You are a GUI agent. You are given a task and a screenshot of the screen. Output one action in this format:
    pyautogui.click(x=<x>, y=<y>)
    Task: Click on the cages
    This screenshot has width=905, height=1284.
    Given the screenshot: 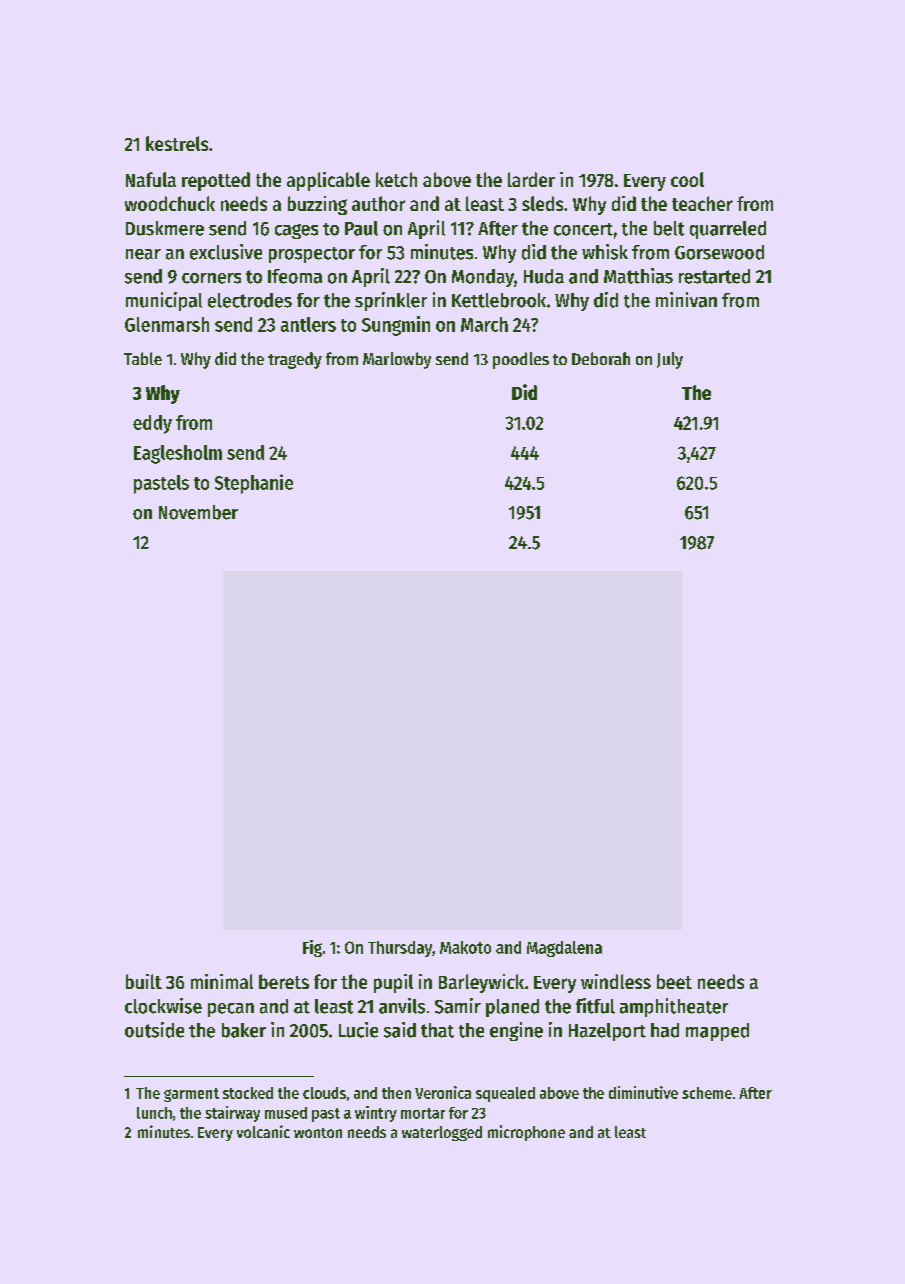 What is the action you would take?
    pyautogui.click(x=296, y=231)
